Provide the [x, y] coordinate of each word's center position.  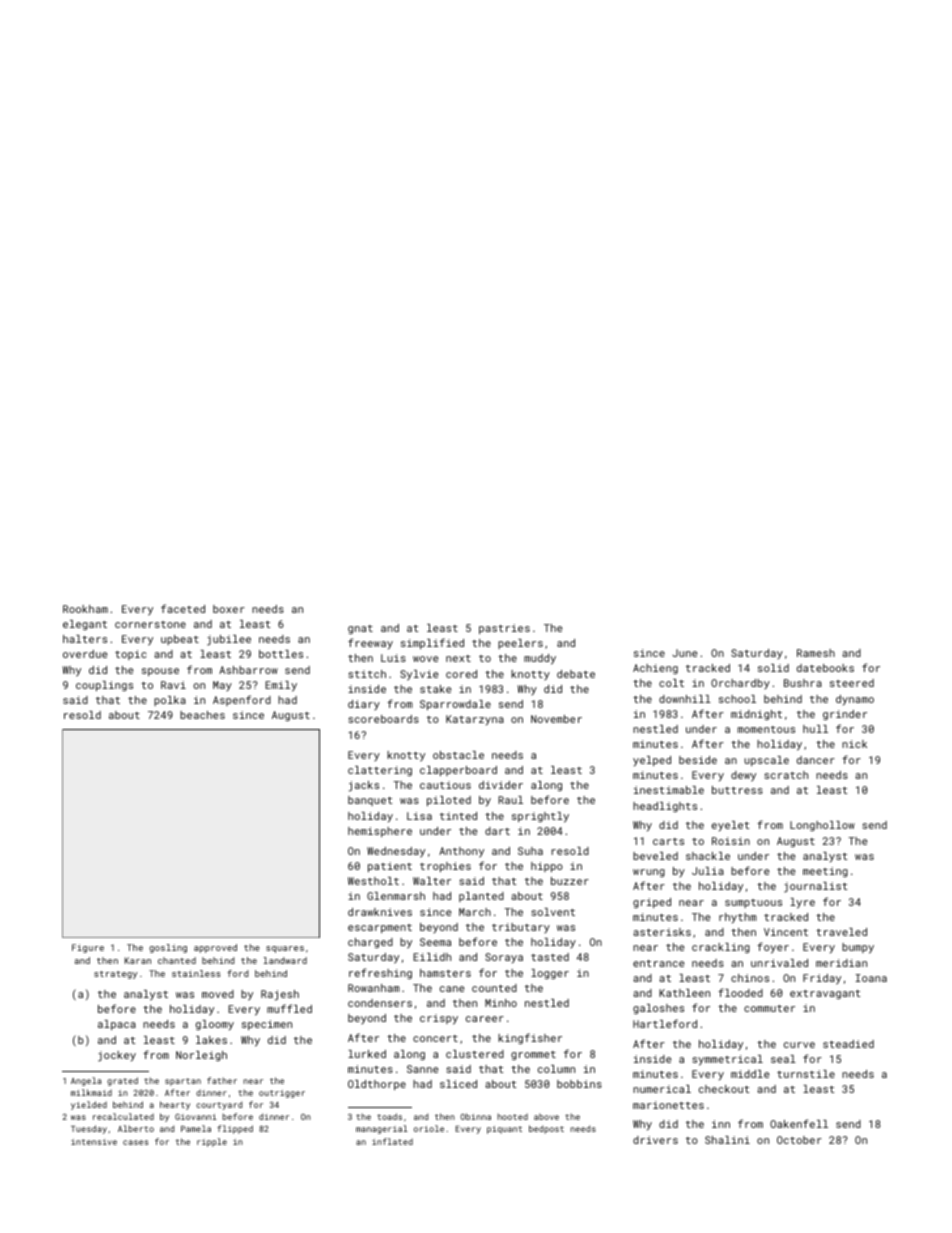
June [684, 653]
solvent [553, 912]
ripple [212, 1142]
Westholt [373, 881]
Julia [708, 871]
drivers [655, 1140]
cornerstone [150, 624]
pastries [504, 629]
